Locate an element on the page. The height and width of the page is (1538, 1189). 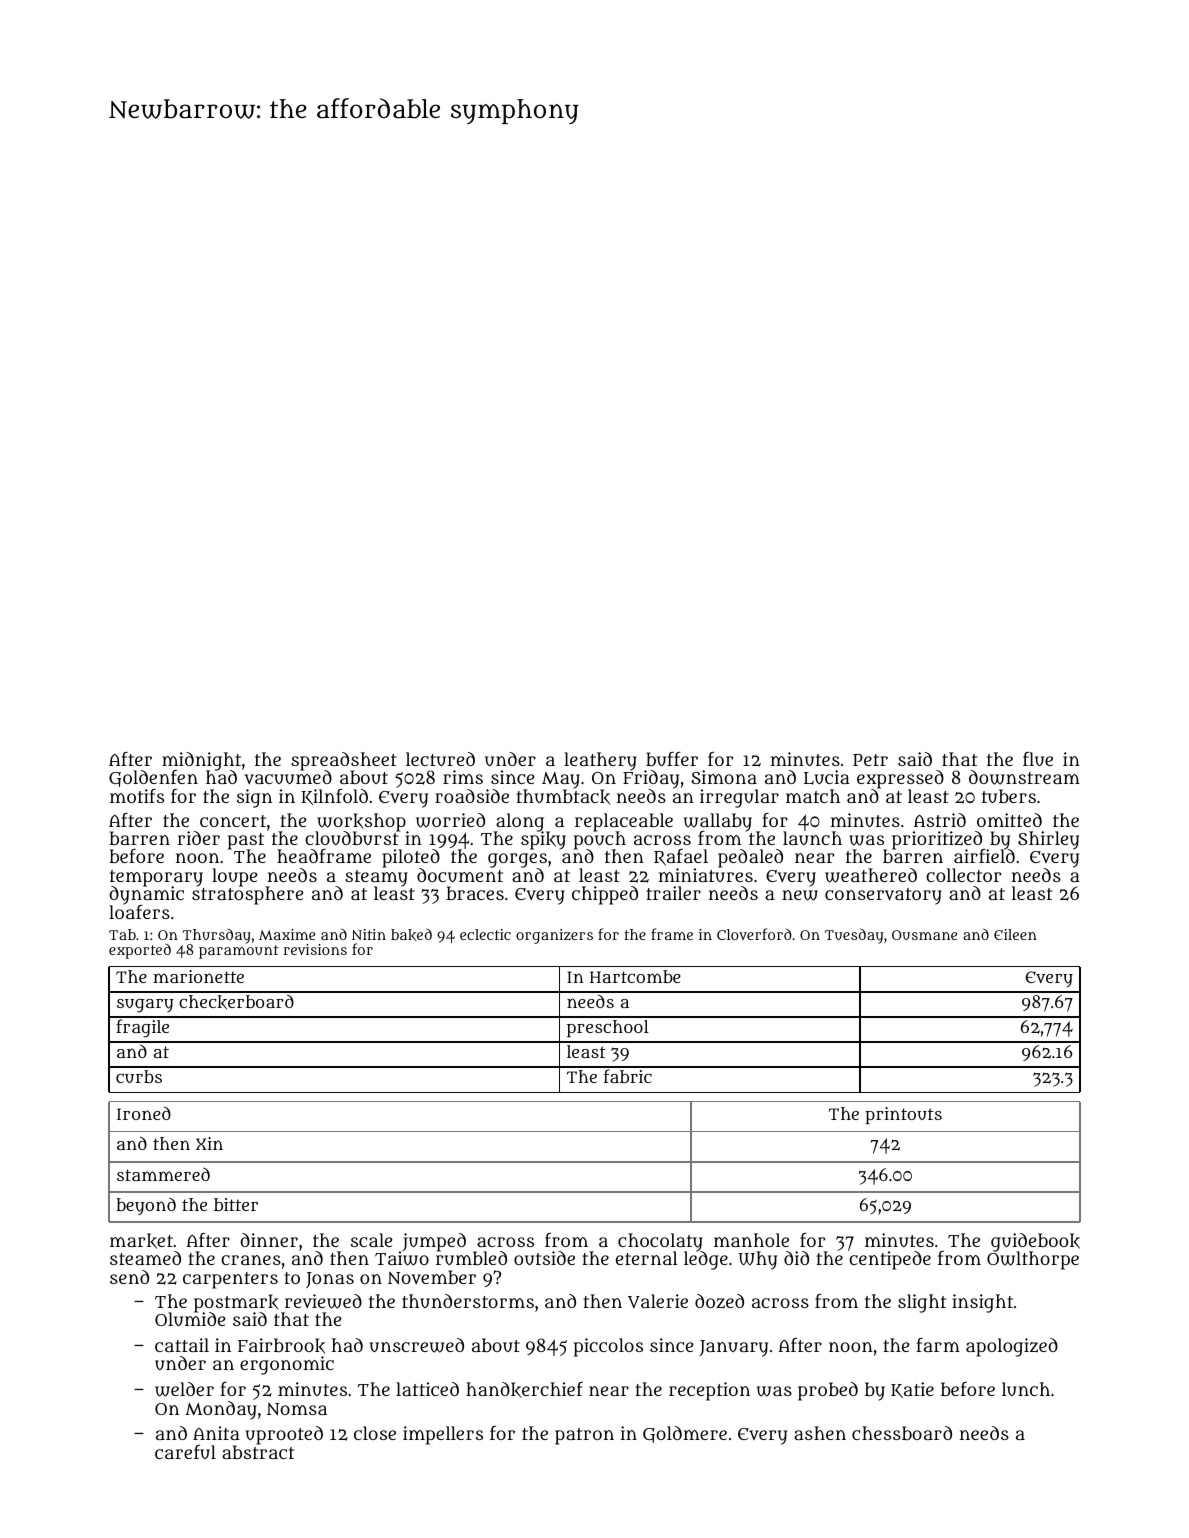
Taiwo is located at coordinates (402, 1259).
